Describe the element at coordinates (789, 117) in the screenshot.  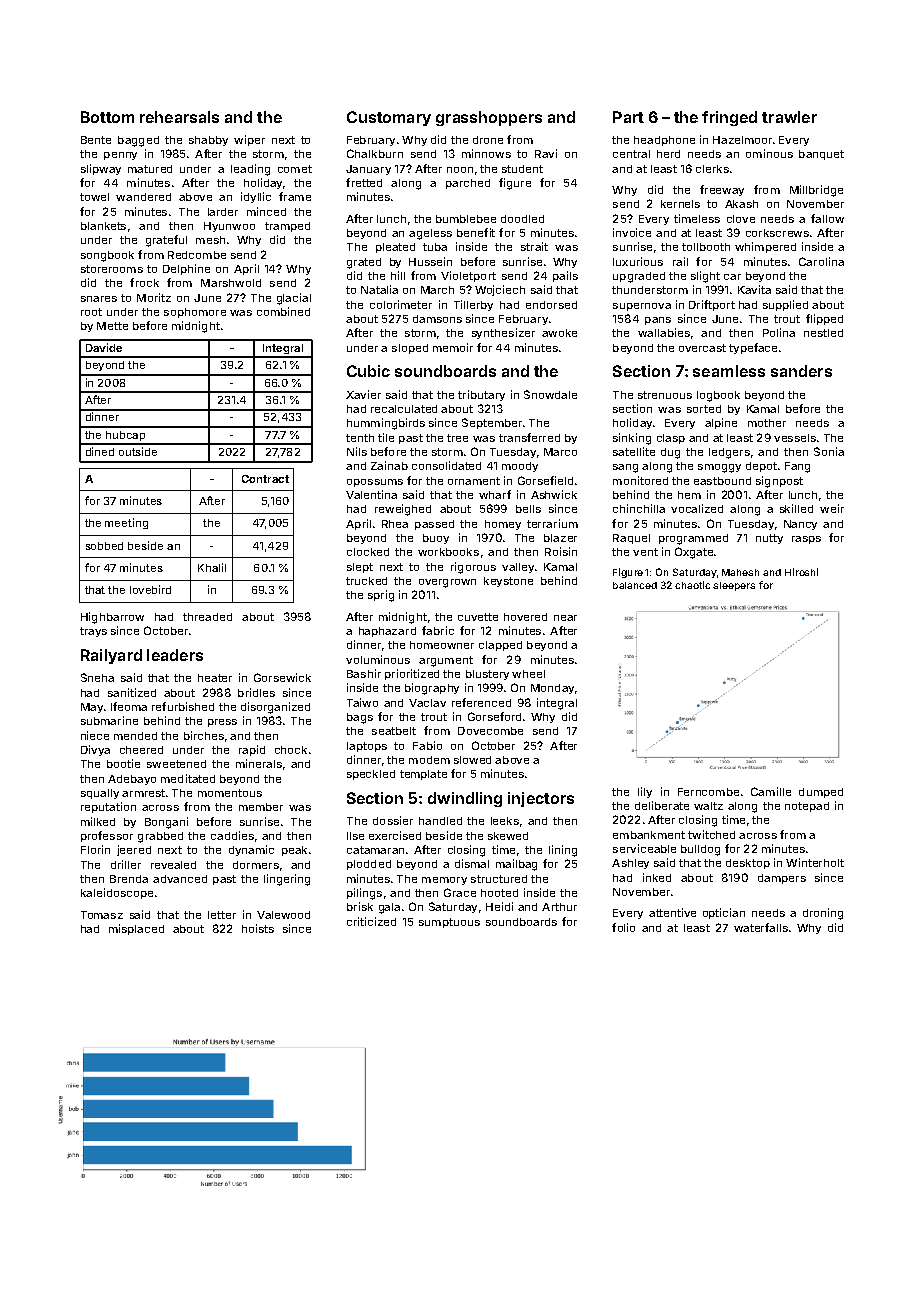
I see `trawler` at that location.
